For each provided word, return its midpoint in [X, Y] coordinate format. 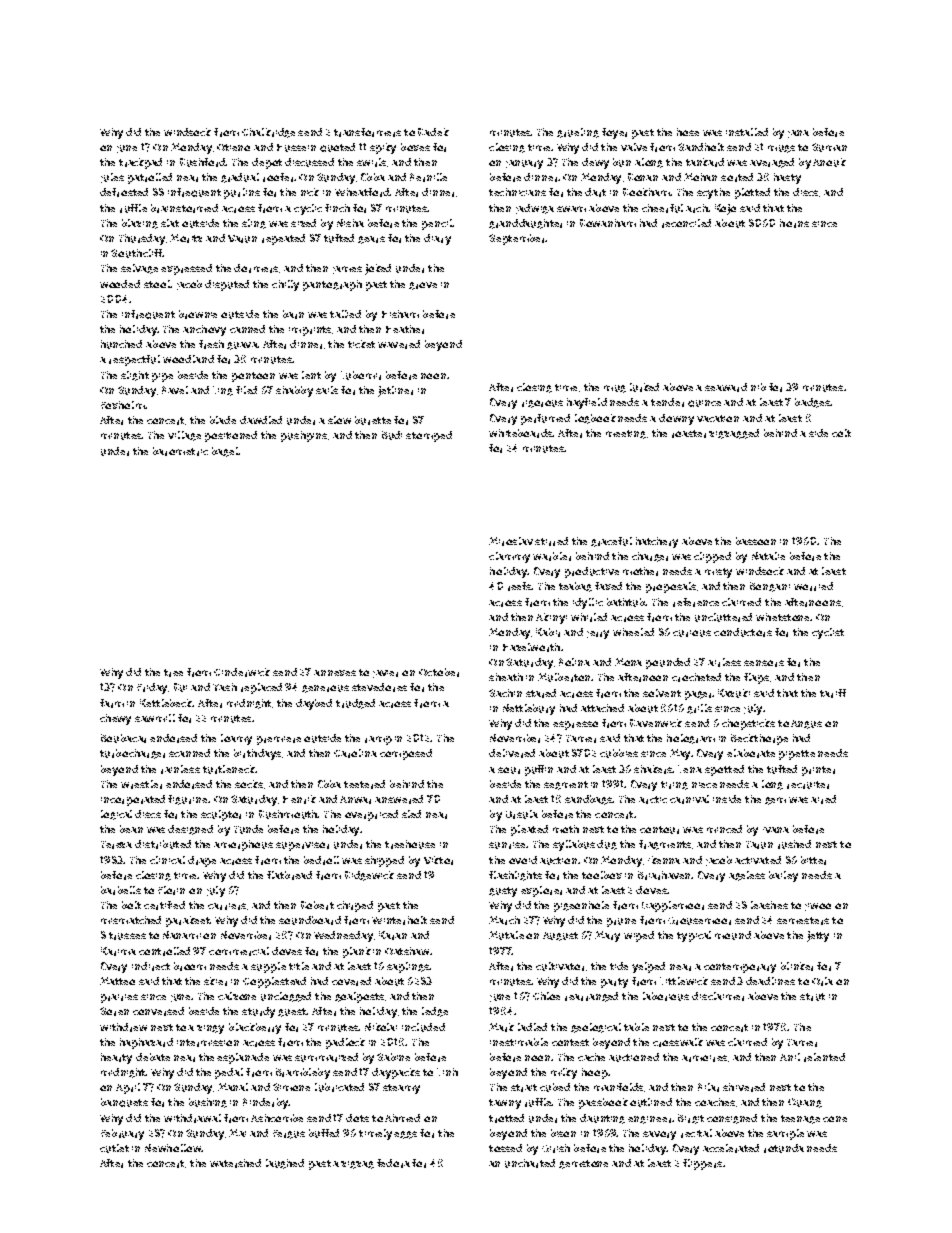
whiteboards [521, 433]
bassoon [756, 541]
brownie [198, 314]
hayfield [587, 403]
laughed [285, 1164]
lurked [644, 387]
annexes [335, 673]
